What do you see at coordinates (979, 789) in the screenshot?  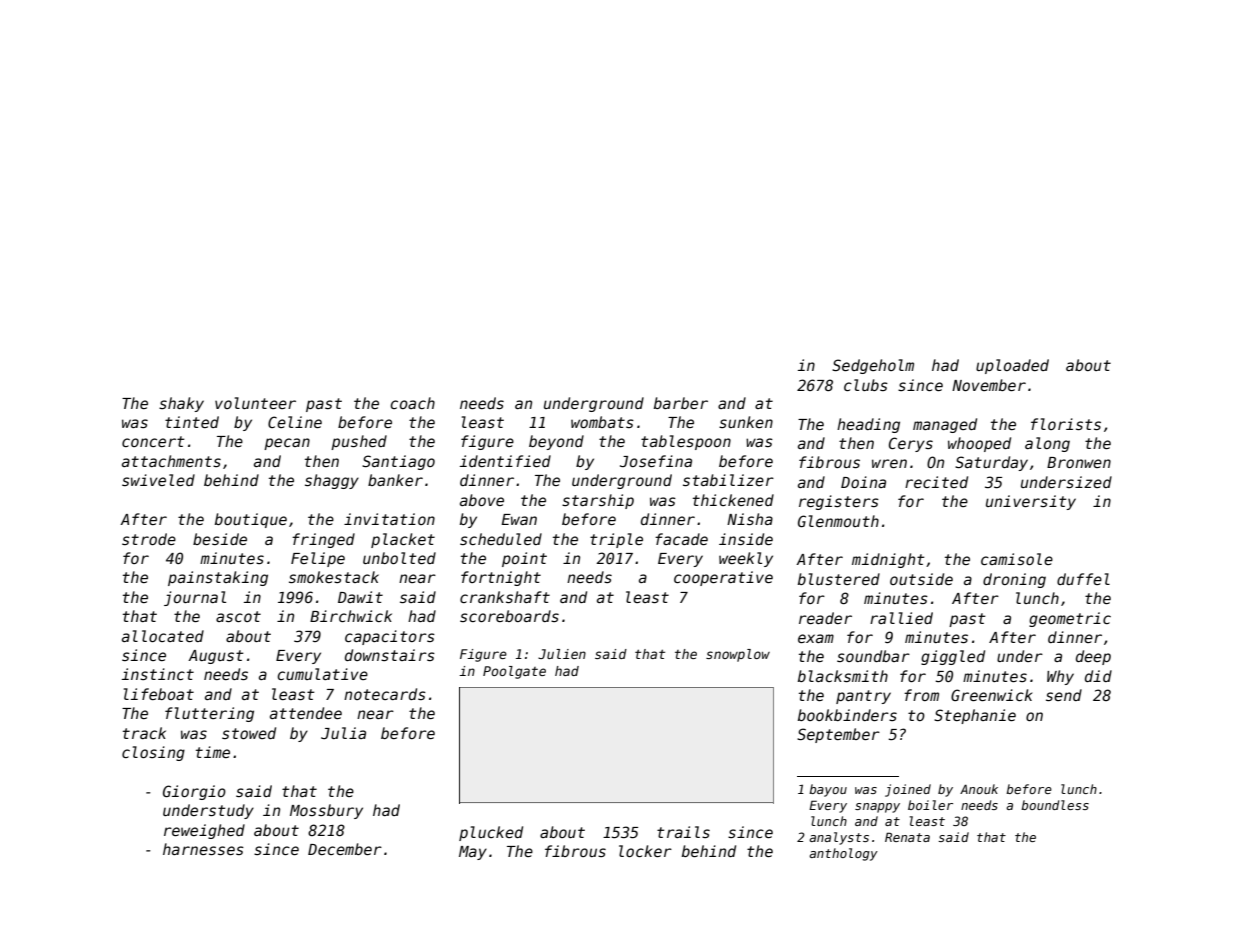 I see `Anouk` at bounding box center [979, 789].
